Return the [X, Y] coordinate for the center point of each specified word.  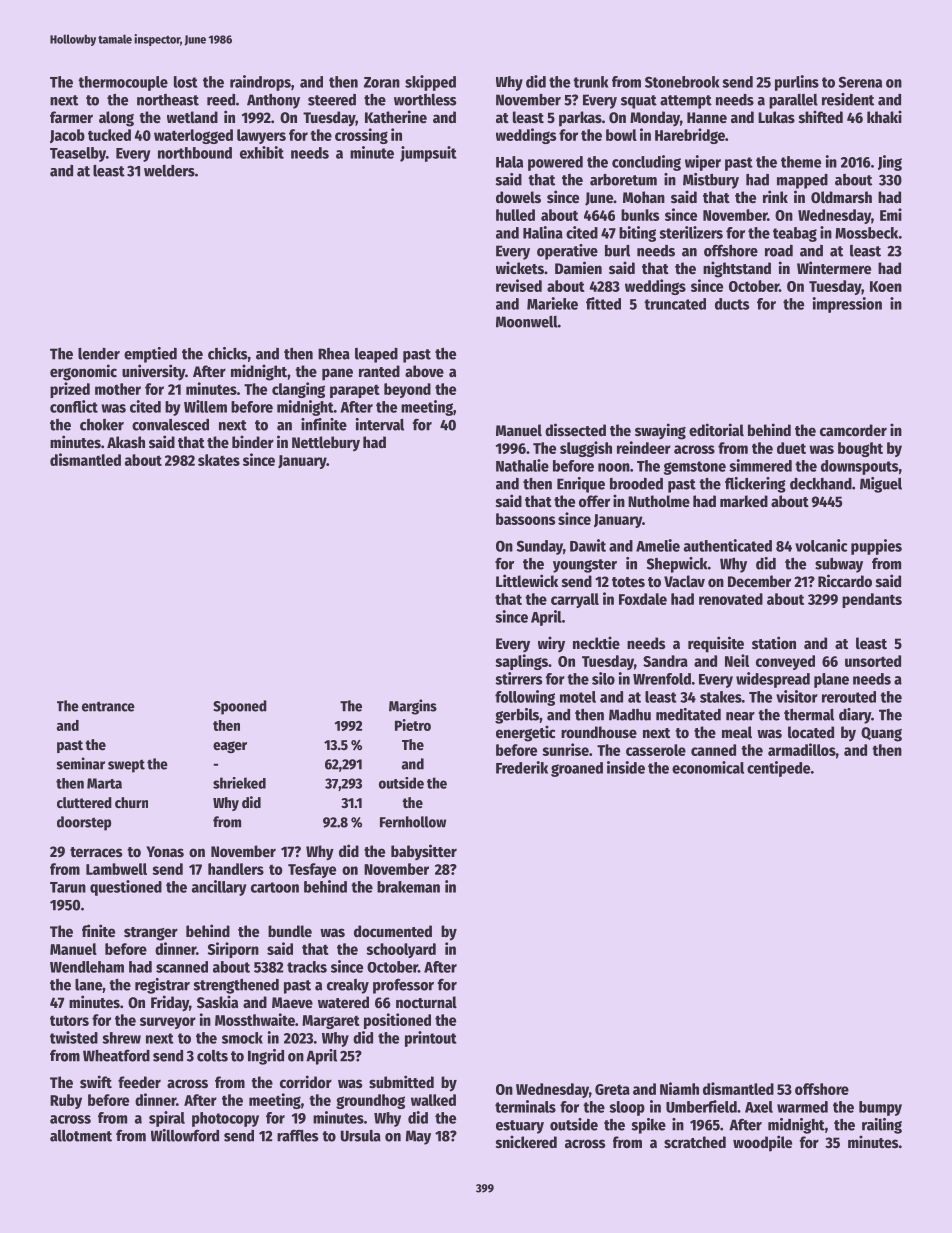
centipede [778, 769]
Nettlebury [326, 444]
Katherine [396, 116]
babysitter [424, 852]
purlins [797, 83]
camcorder [853, 430]
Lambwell [116, 869]
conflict [74, 406]
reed [221, 100]
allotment [81, 1136]
